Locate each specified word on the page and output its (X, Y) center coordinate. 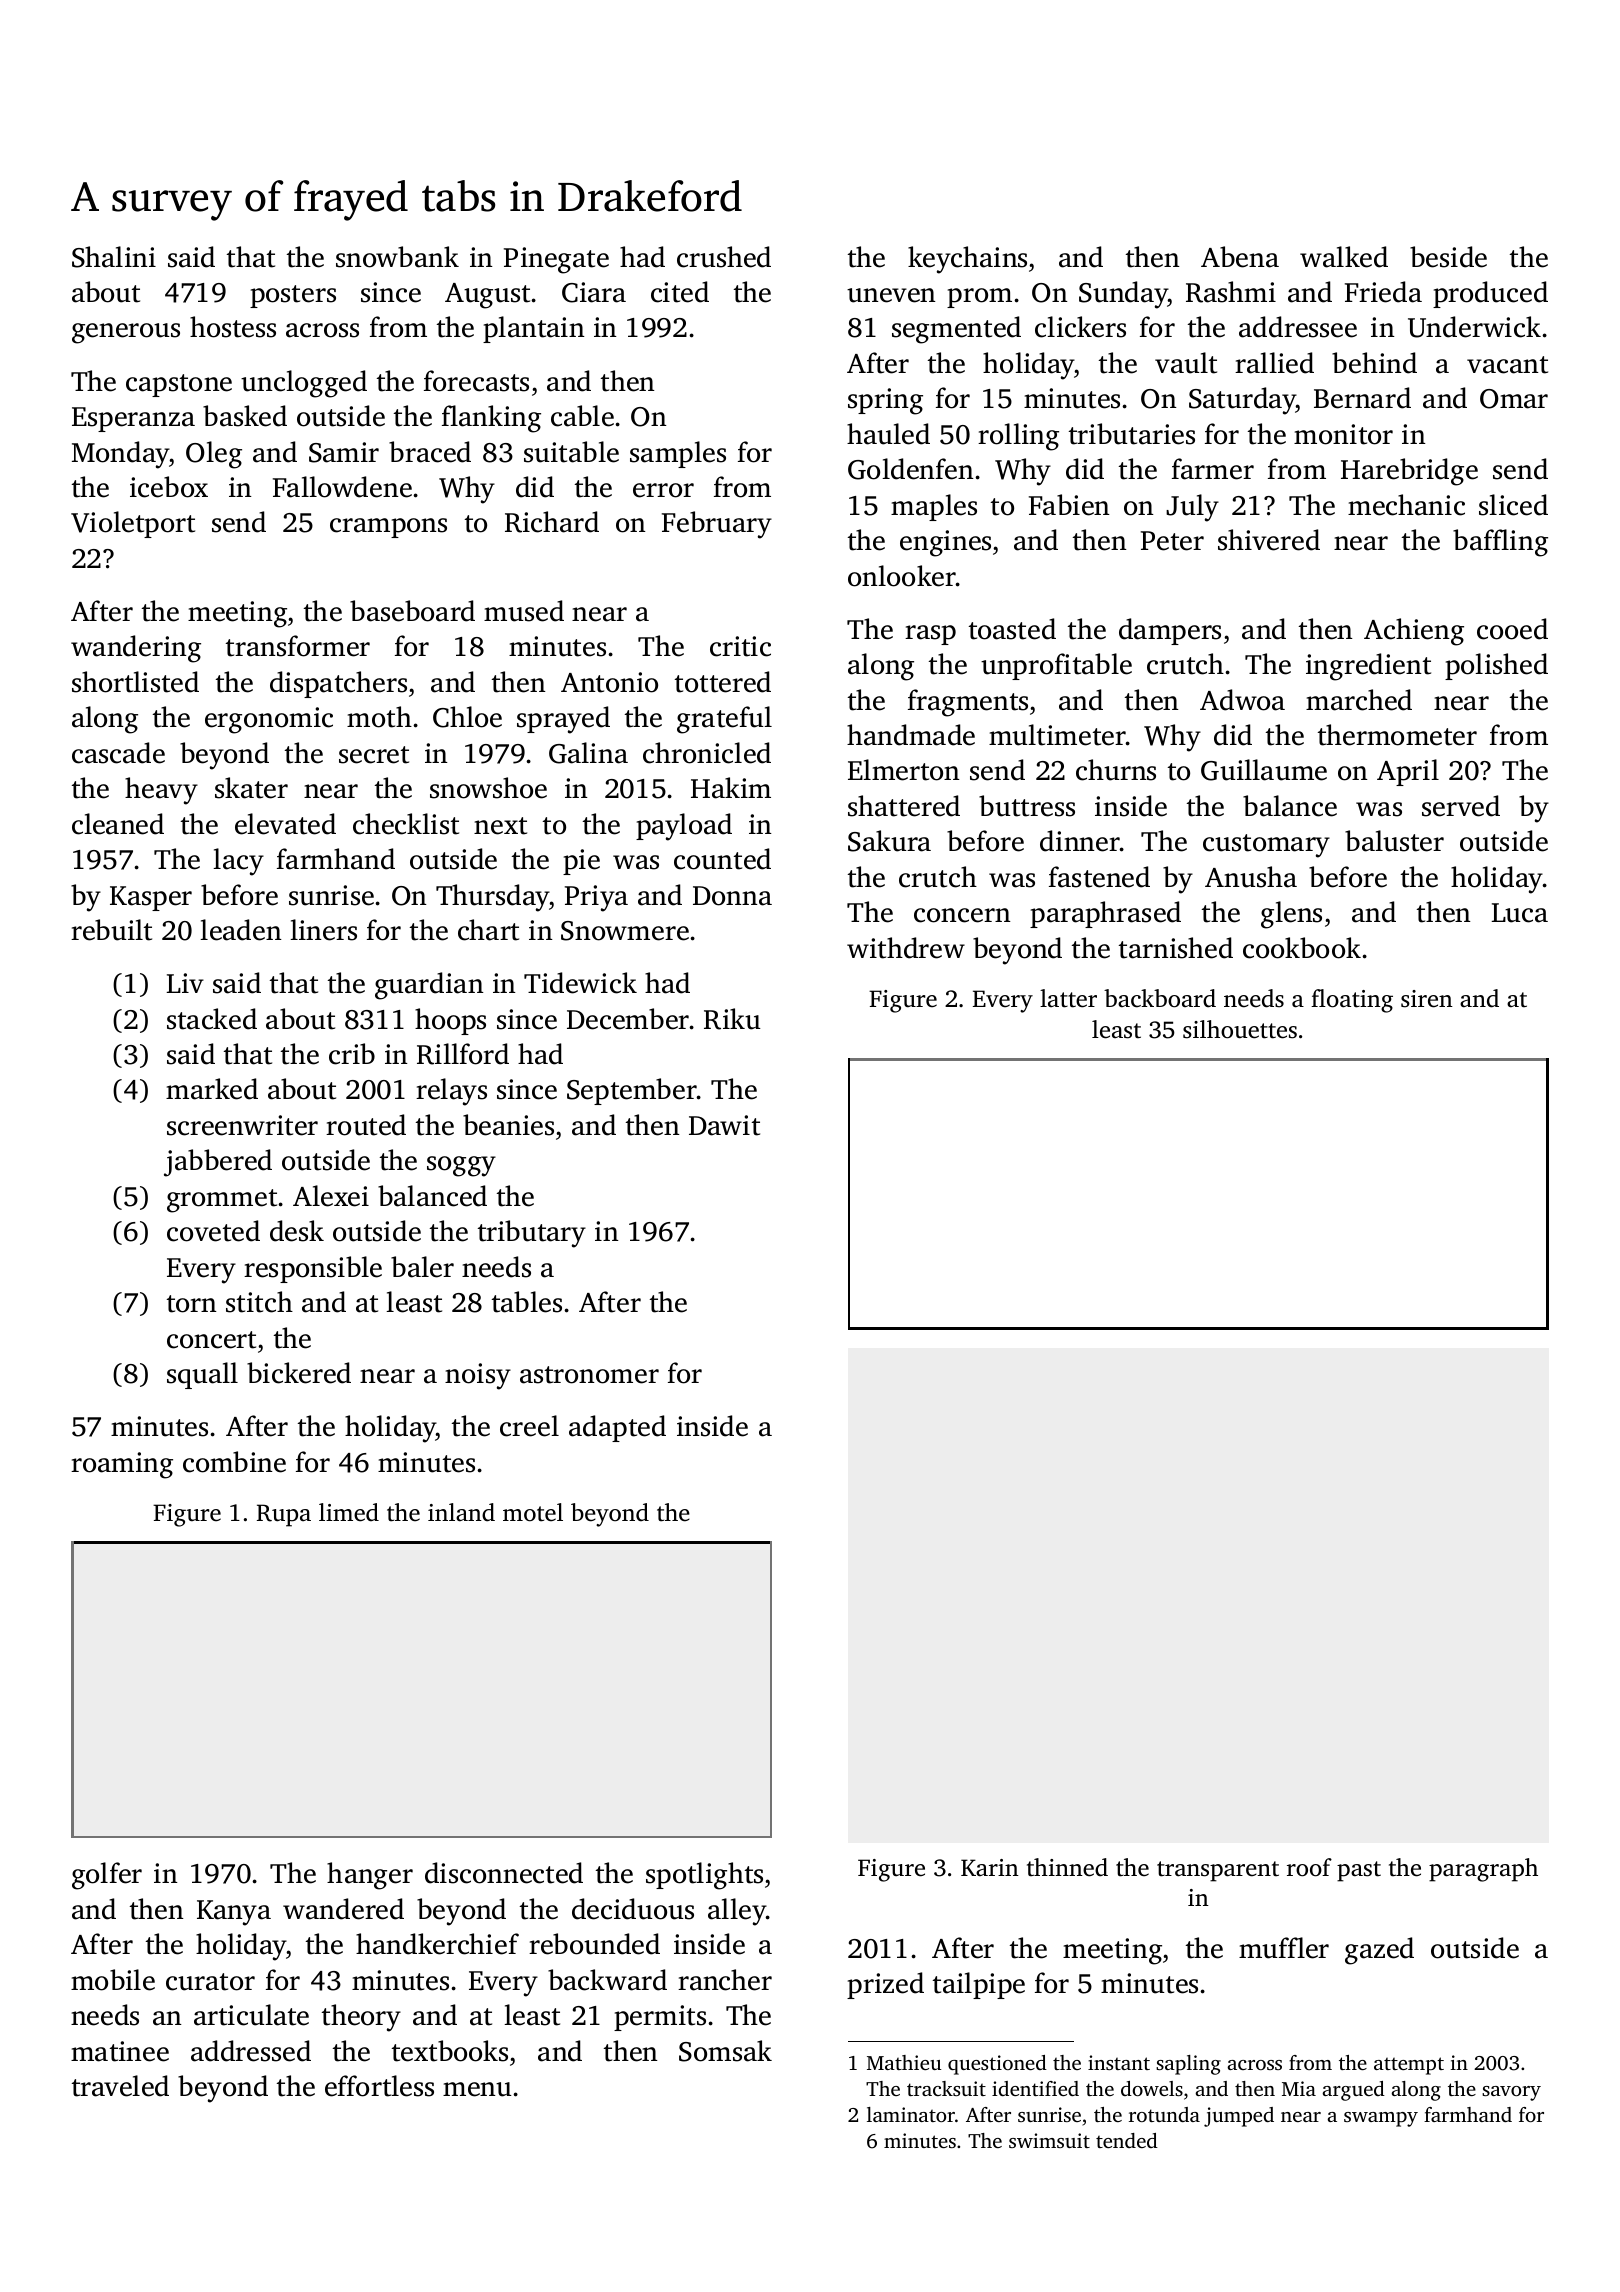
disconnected (504, 1873)
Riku (732, 1019)
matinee (120, 2051)
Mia (1299, 2088)
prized (885, 1985)
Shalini (114, 257)
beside (1448, 257)
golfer (107, 1876)
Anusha (1251, 877)
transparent (1218, 1871)
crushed (724, 257)
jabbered (218, 1163)
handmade (911, 735)
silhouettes (1240, 1029)
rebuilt (111, 930)
